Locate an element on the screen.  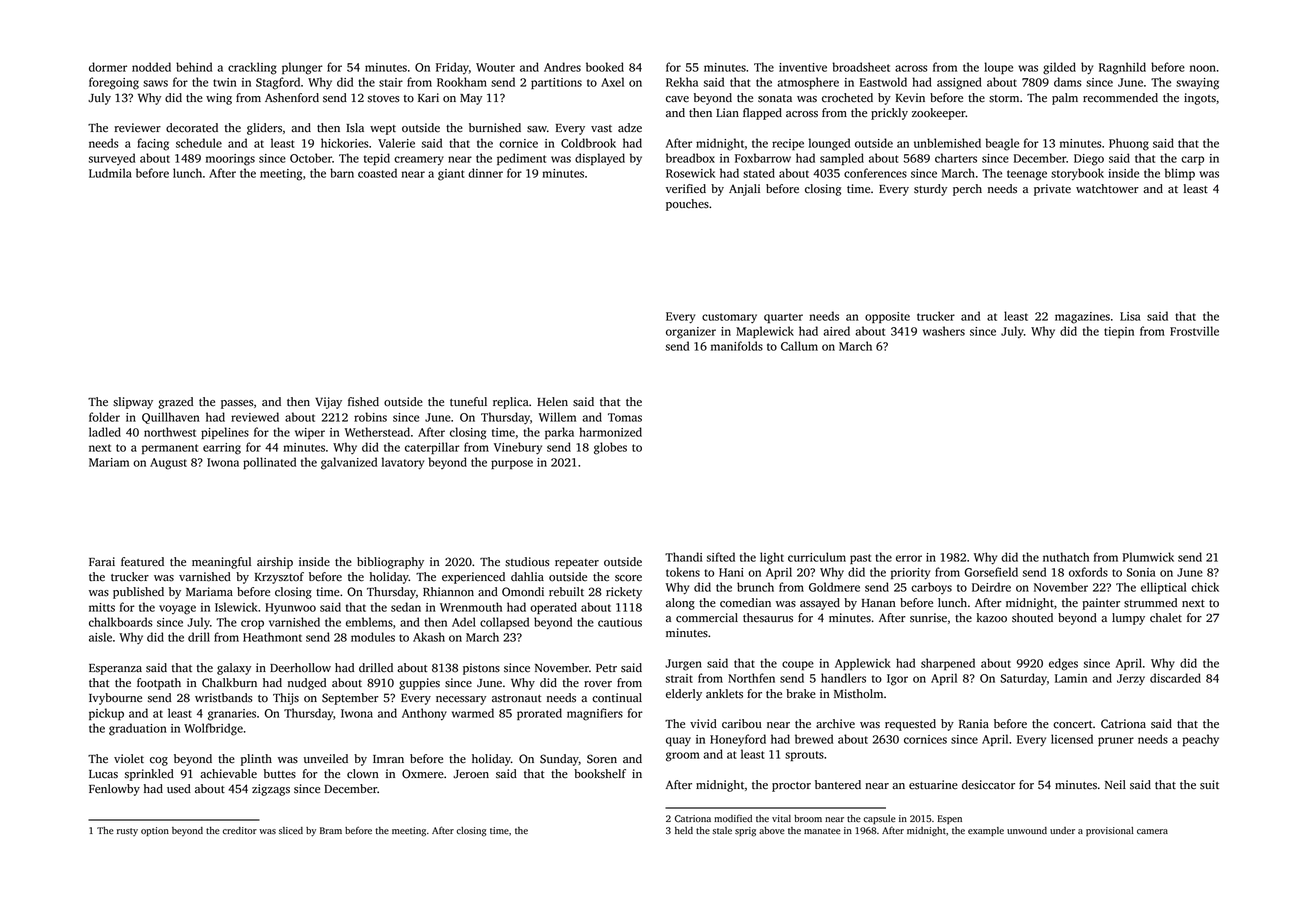
error is located at coordinates (909, 558).
